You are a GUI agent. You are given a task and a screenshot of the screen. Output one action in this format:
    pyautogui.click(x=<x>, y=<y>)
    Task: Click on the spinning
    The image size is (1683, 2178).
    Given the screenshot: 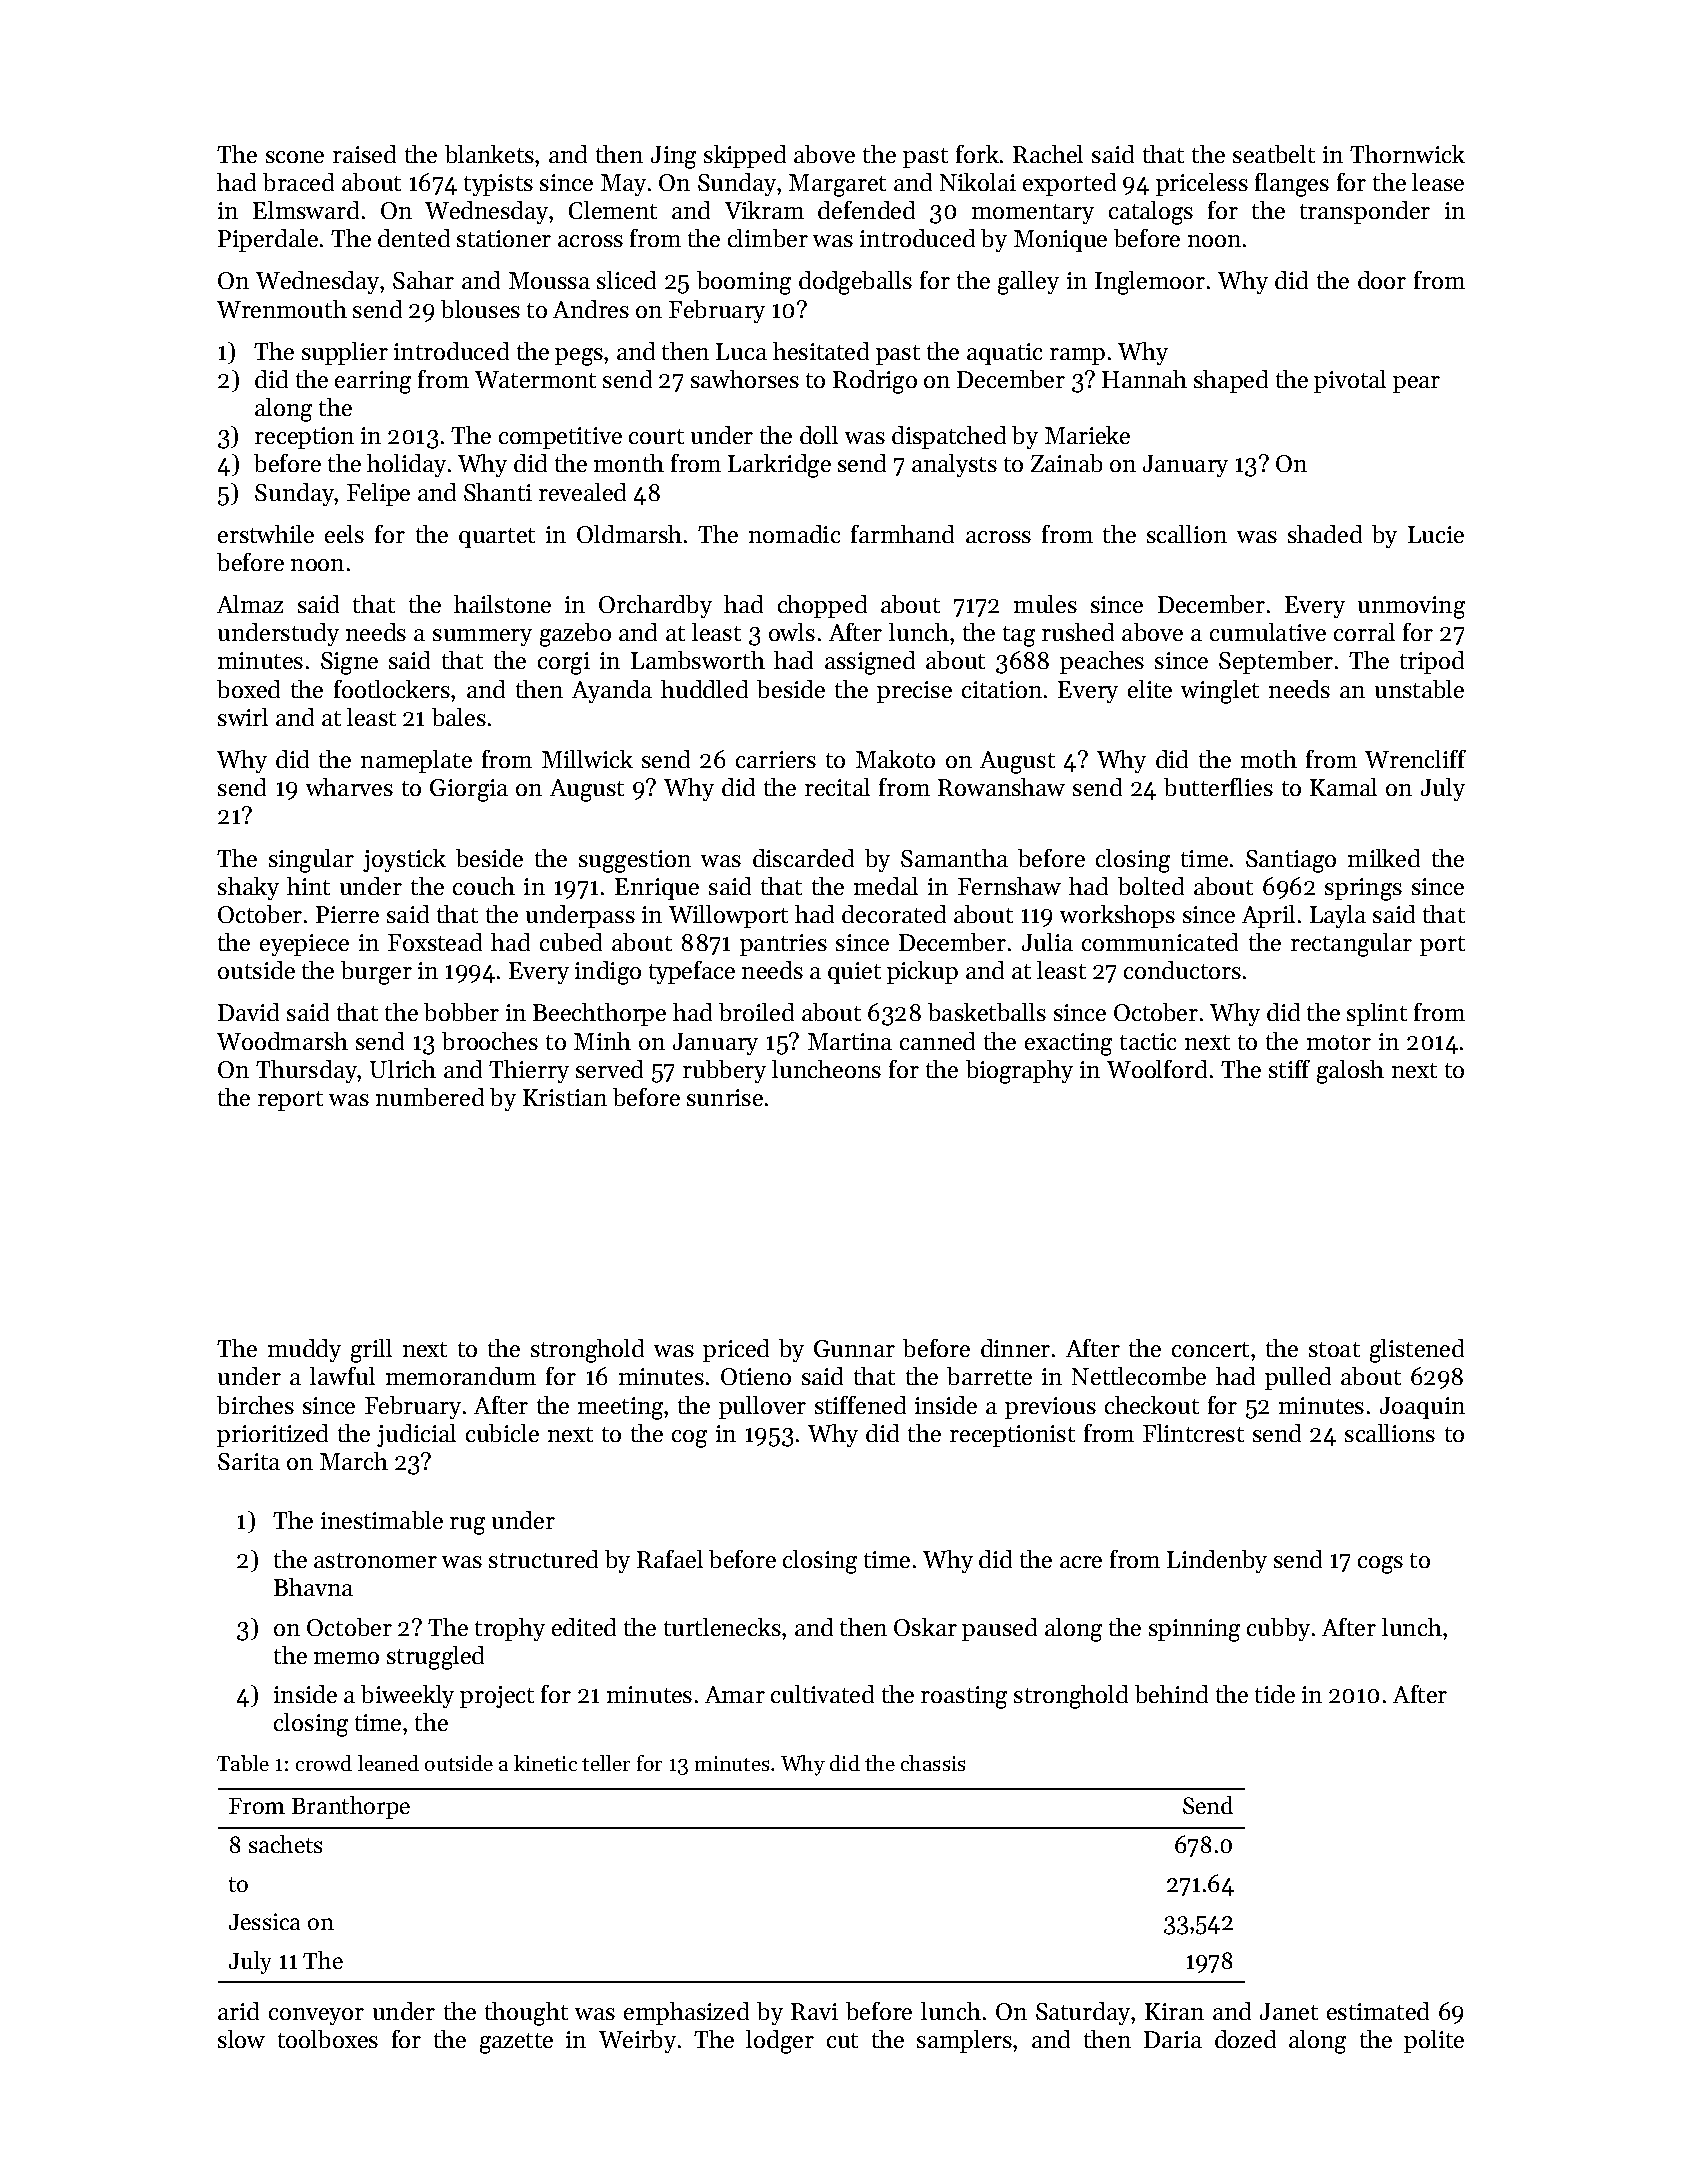 What is the action you would take?
    pyautogui.click(x=1194, y=1630)
